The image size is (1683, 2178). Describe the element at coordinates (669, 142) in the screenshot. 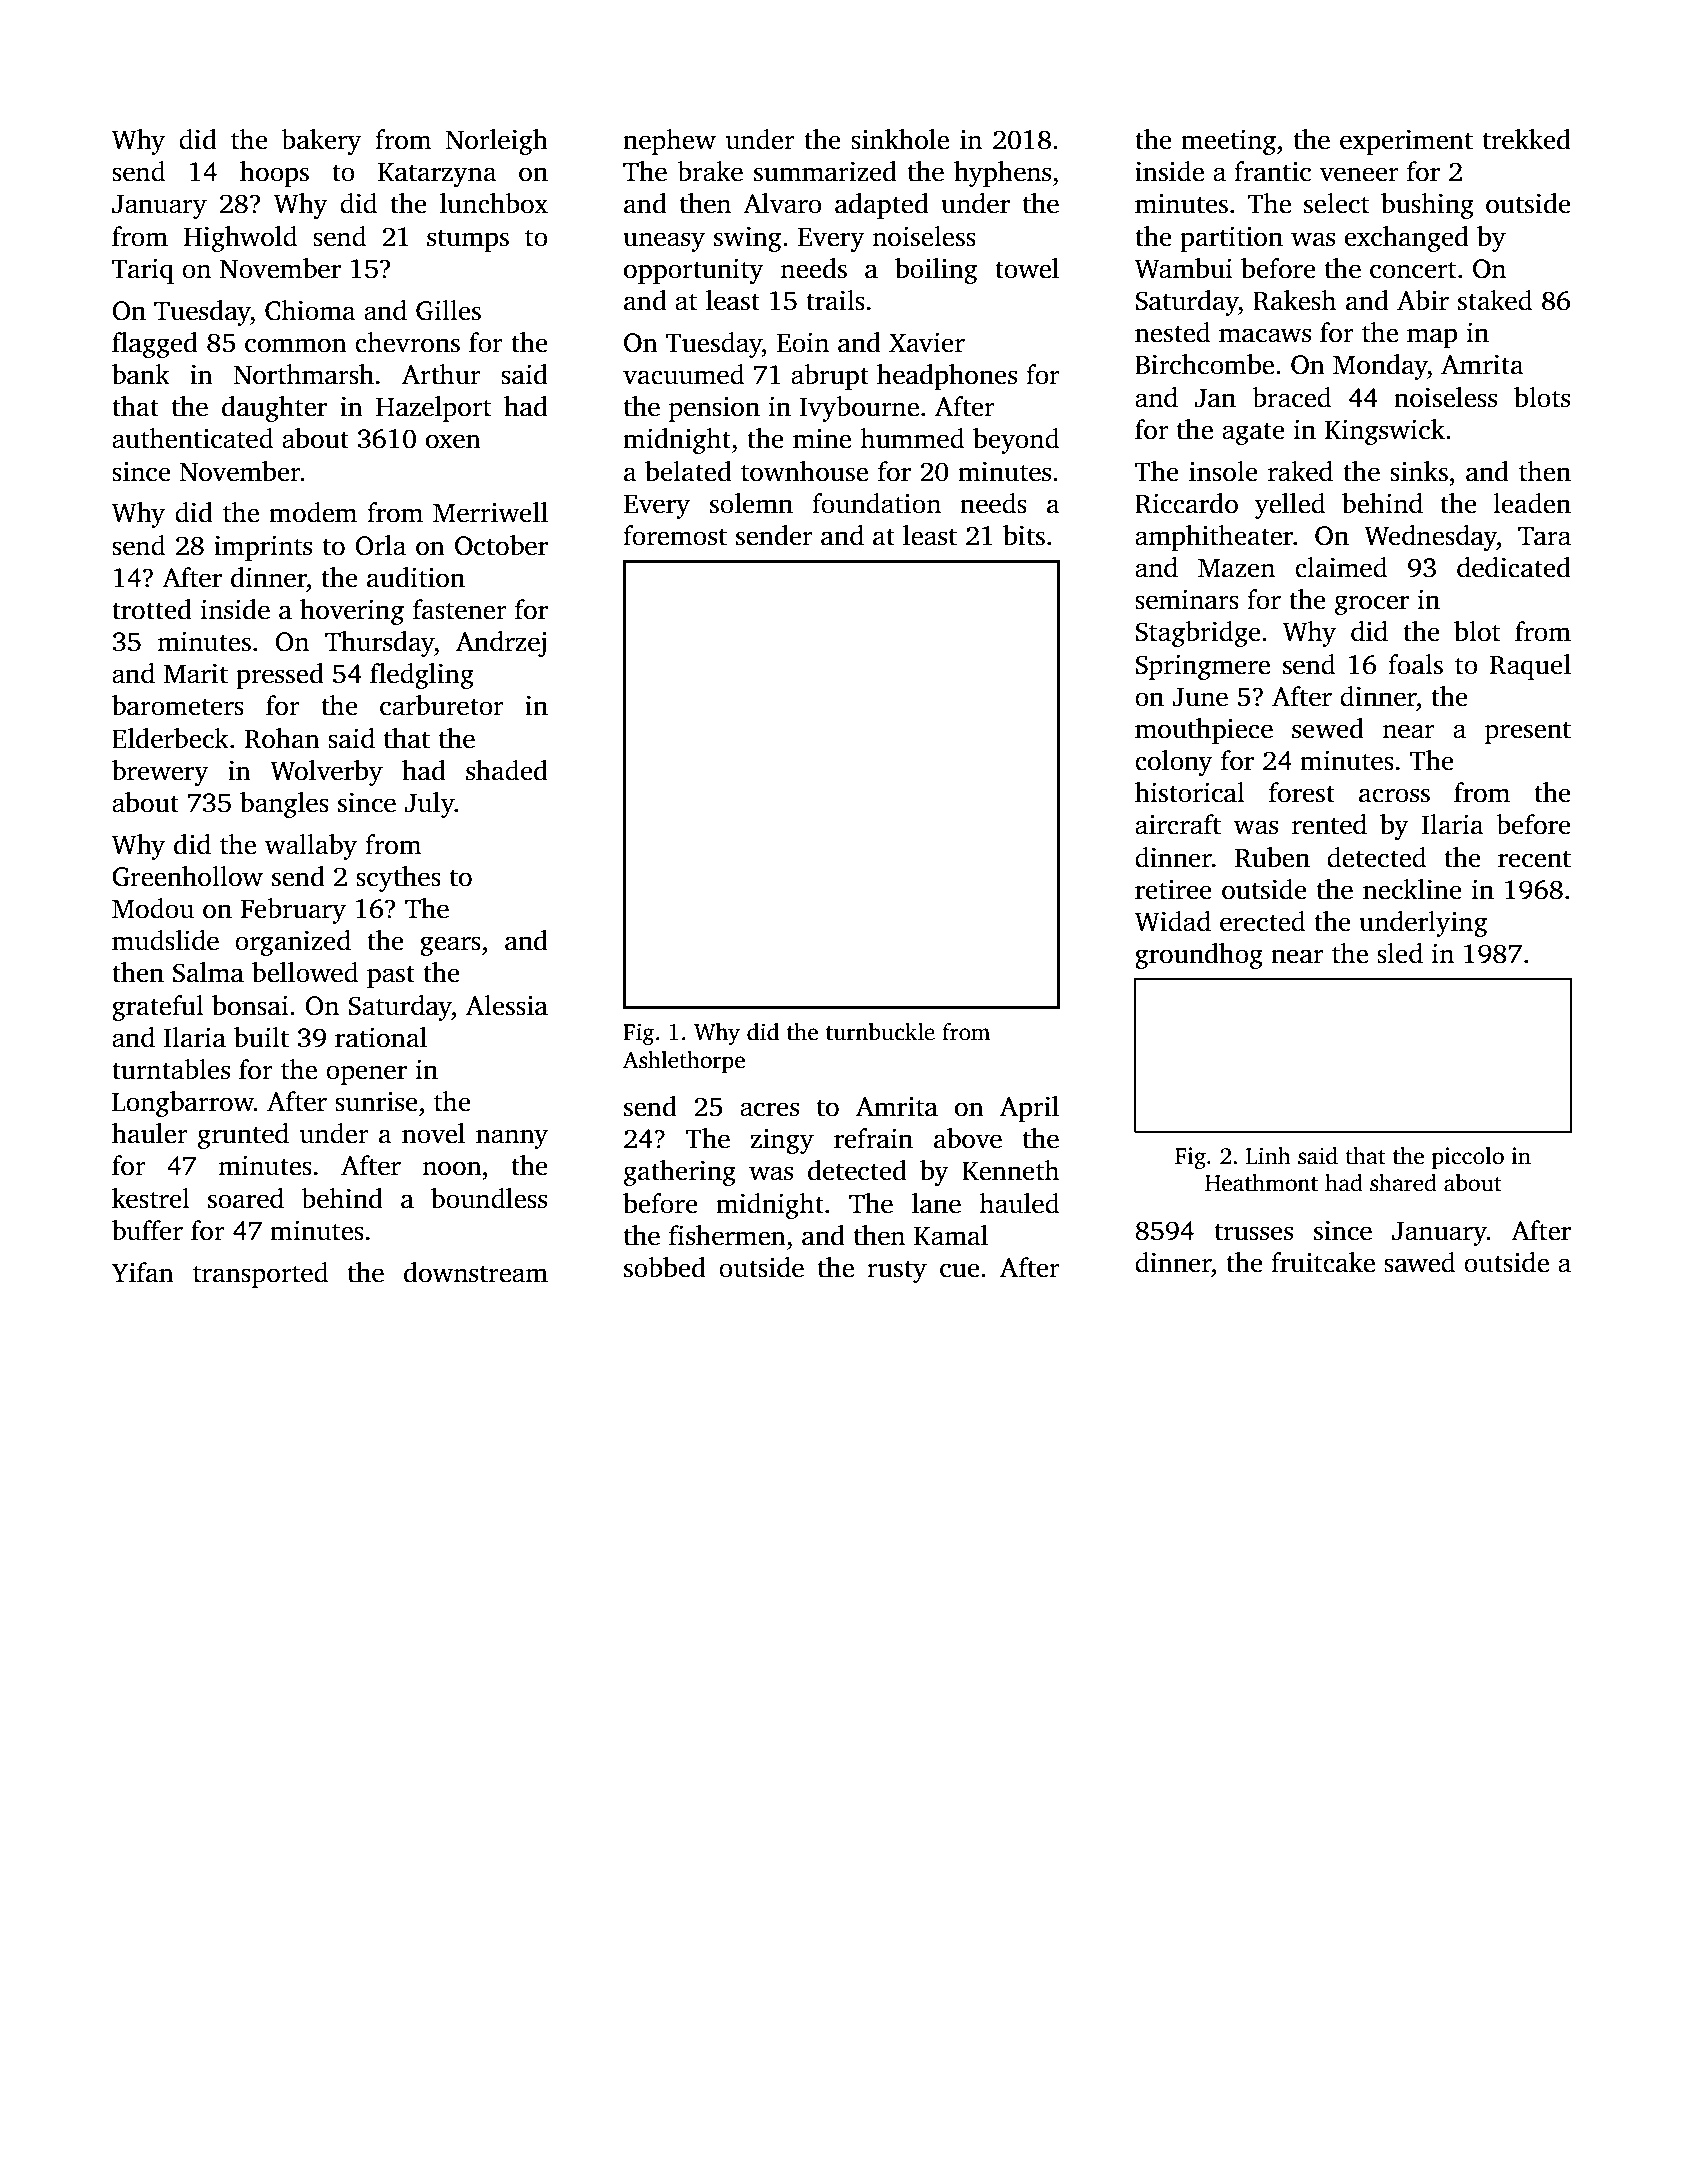

I see `nephew` at that location.
